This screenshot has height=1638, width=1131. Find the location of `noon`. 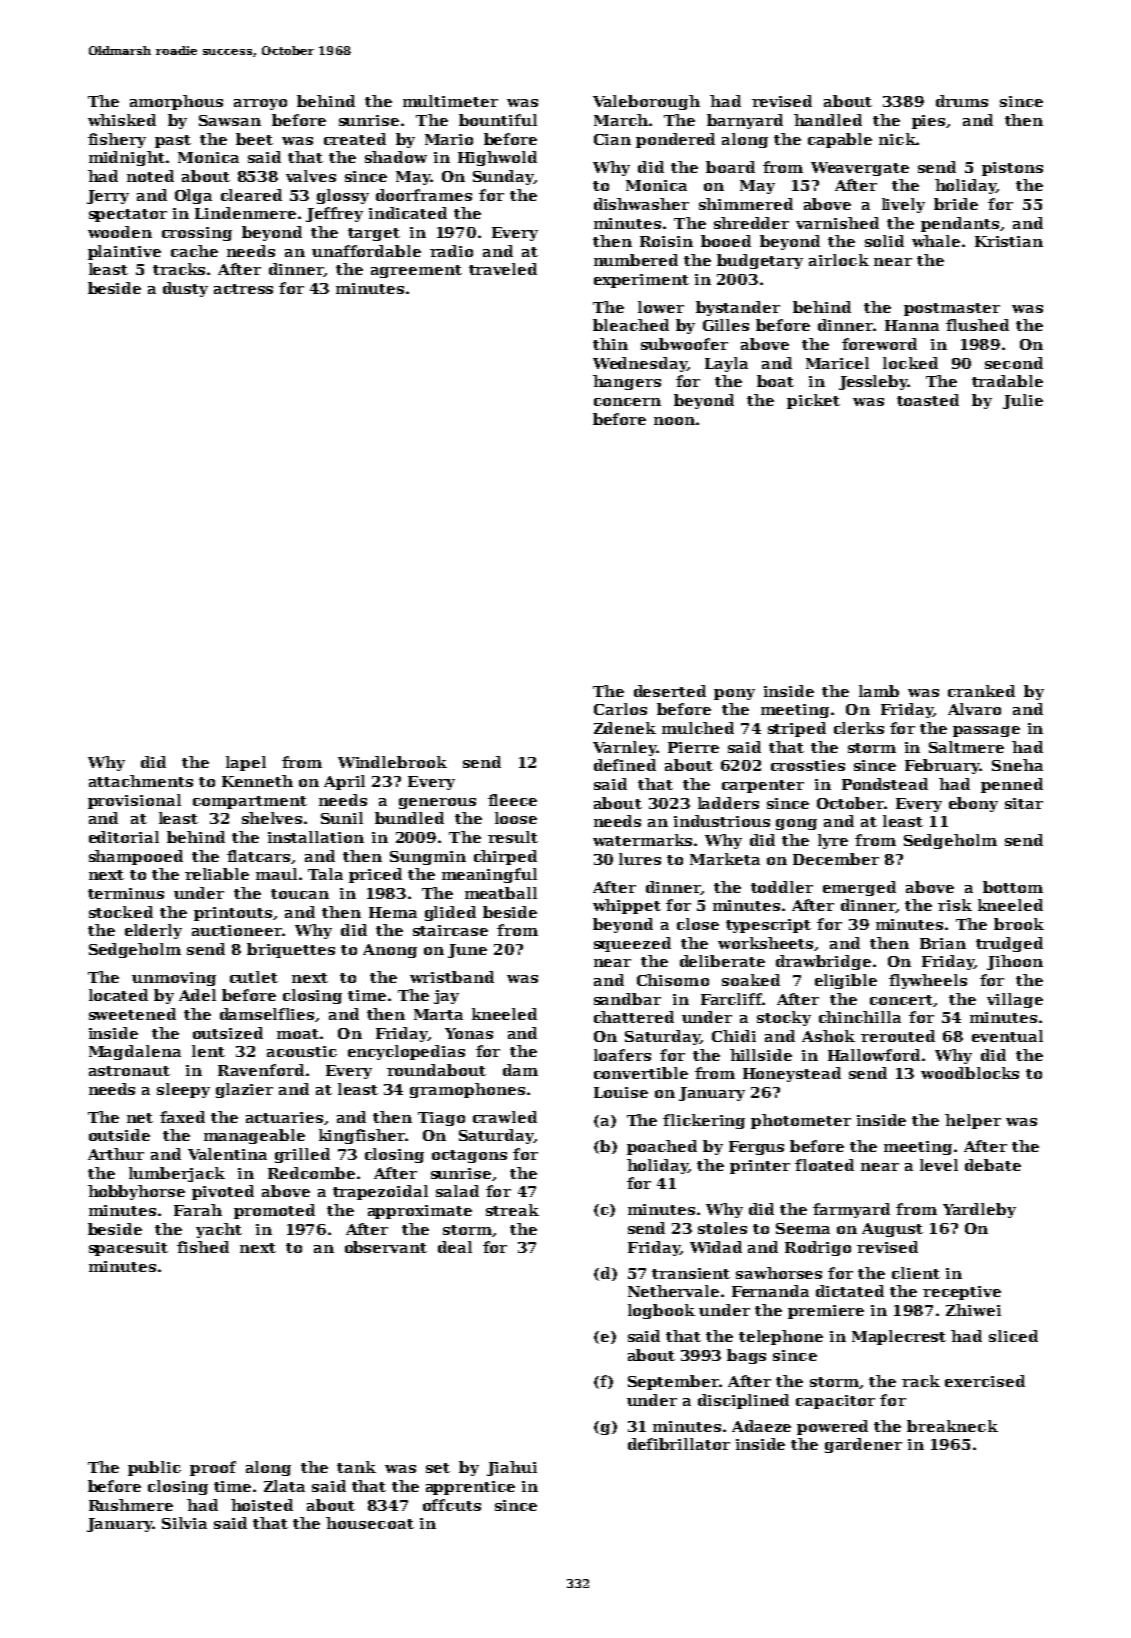

noon is located at coordinates (674, 421).
